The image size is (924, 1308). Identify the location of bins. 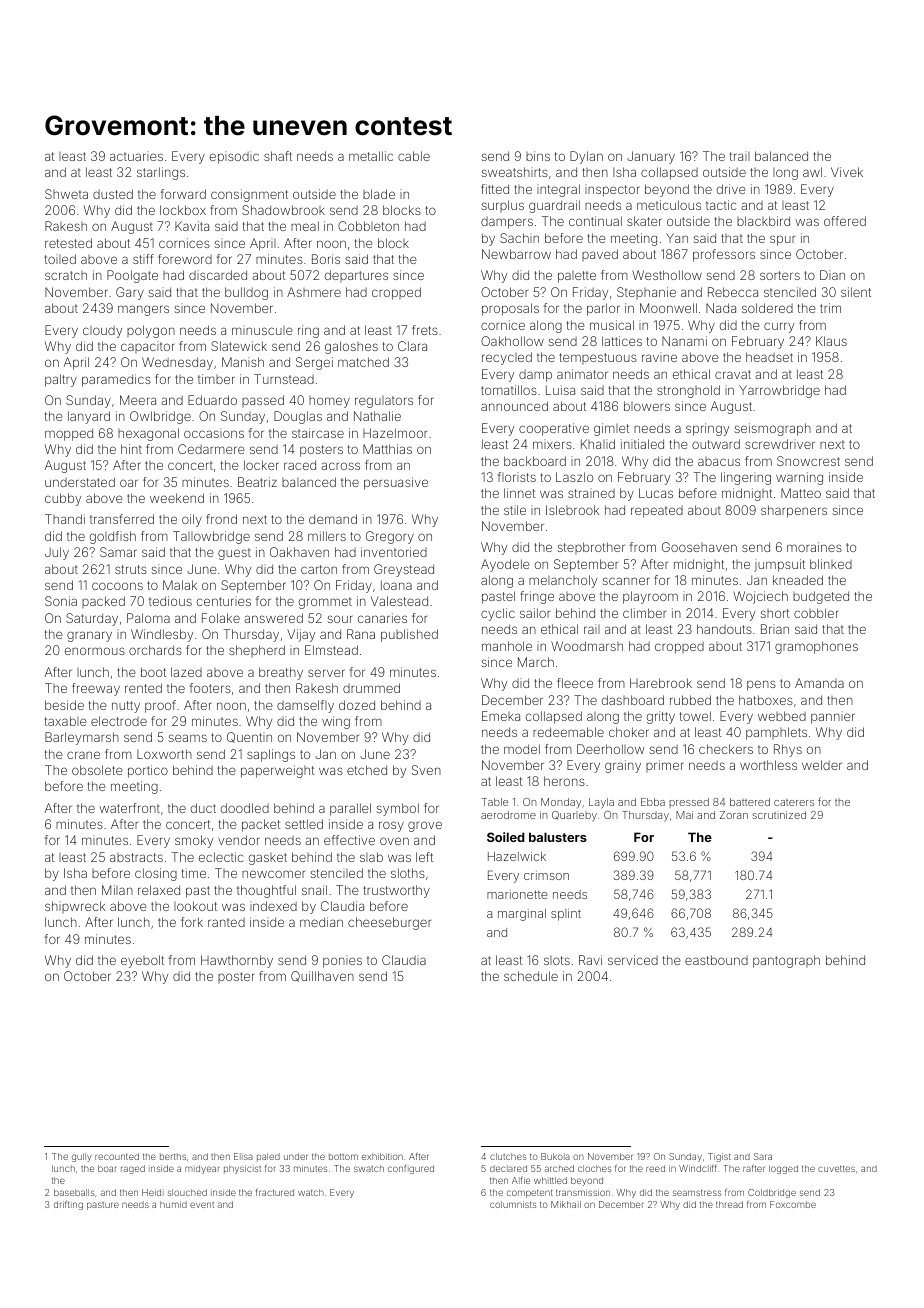
(538, 156).
